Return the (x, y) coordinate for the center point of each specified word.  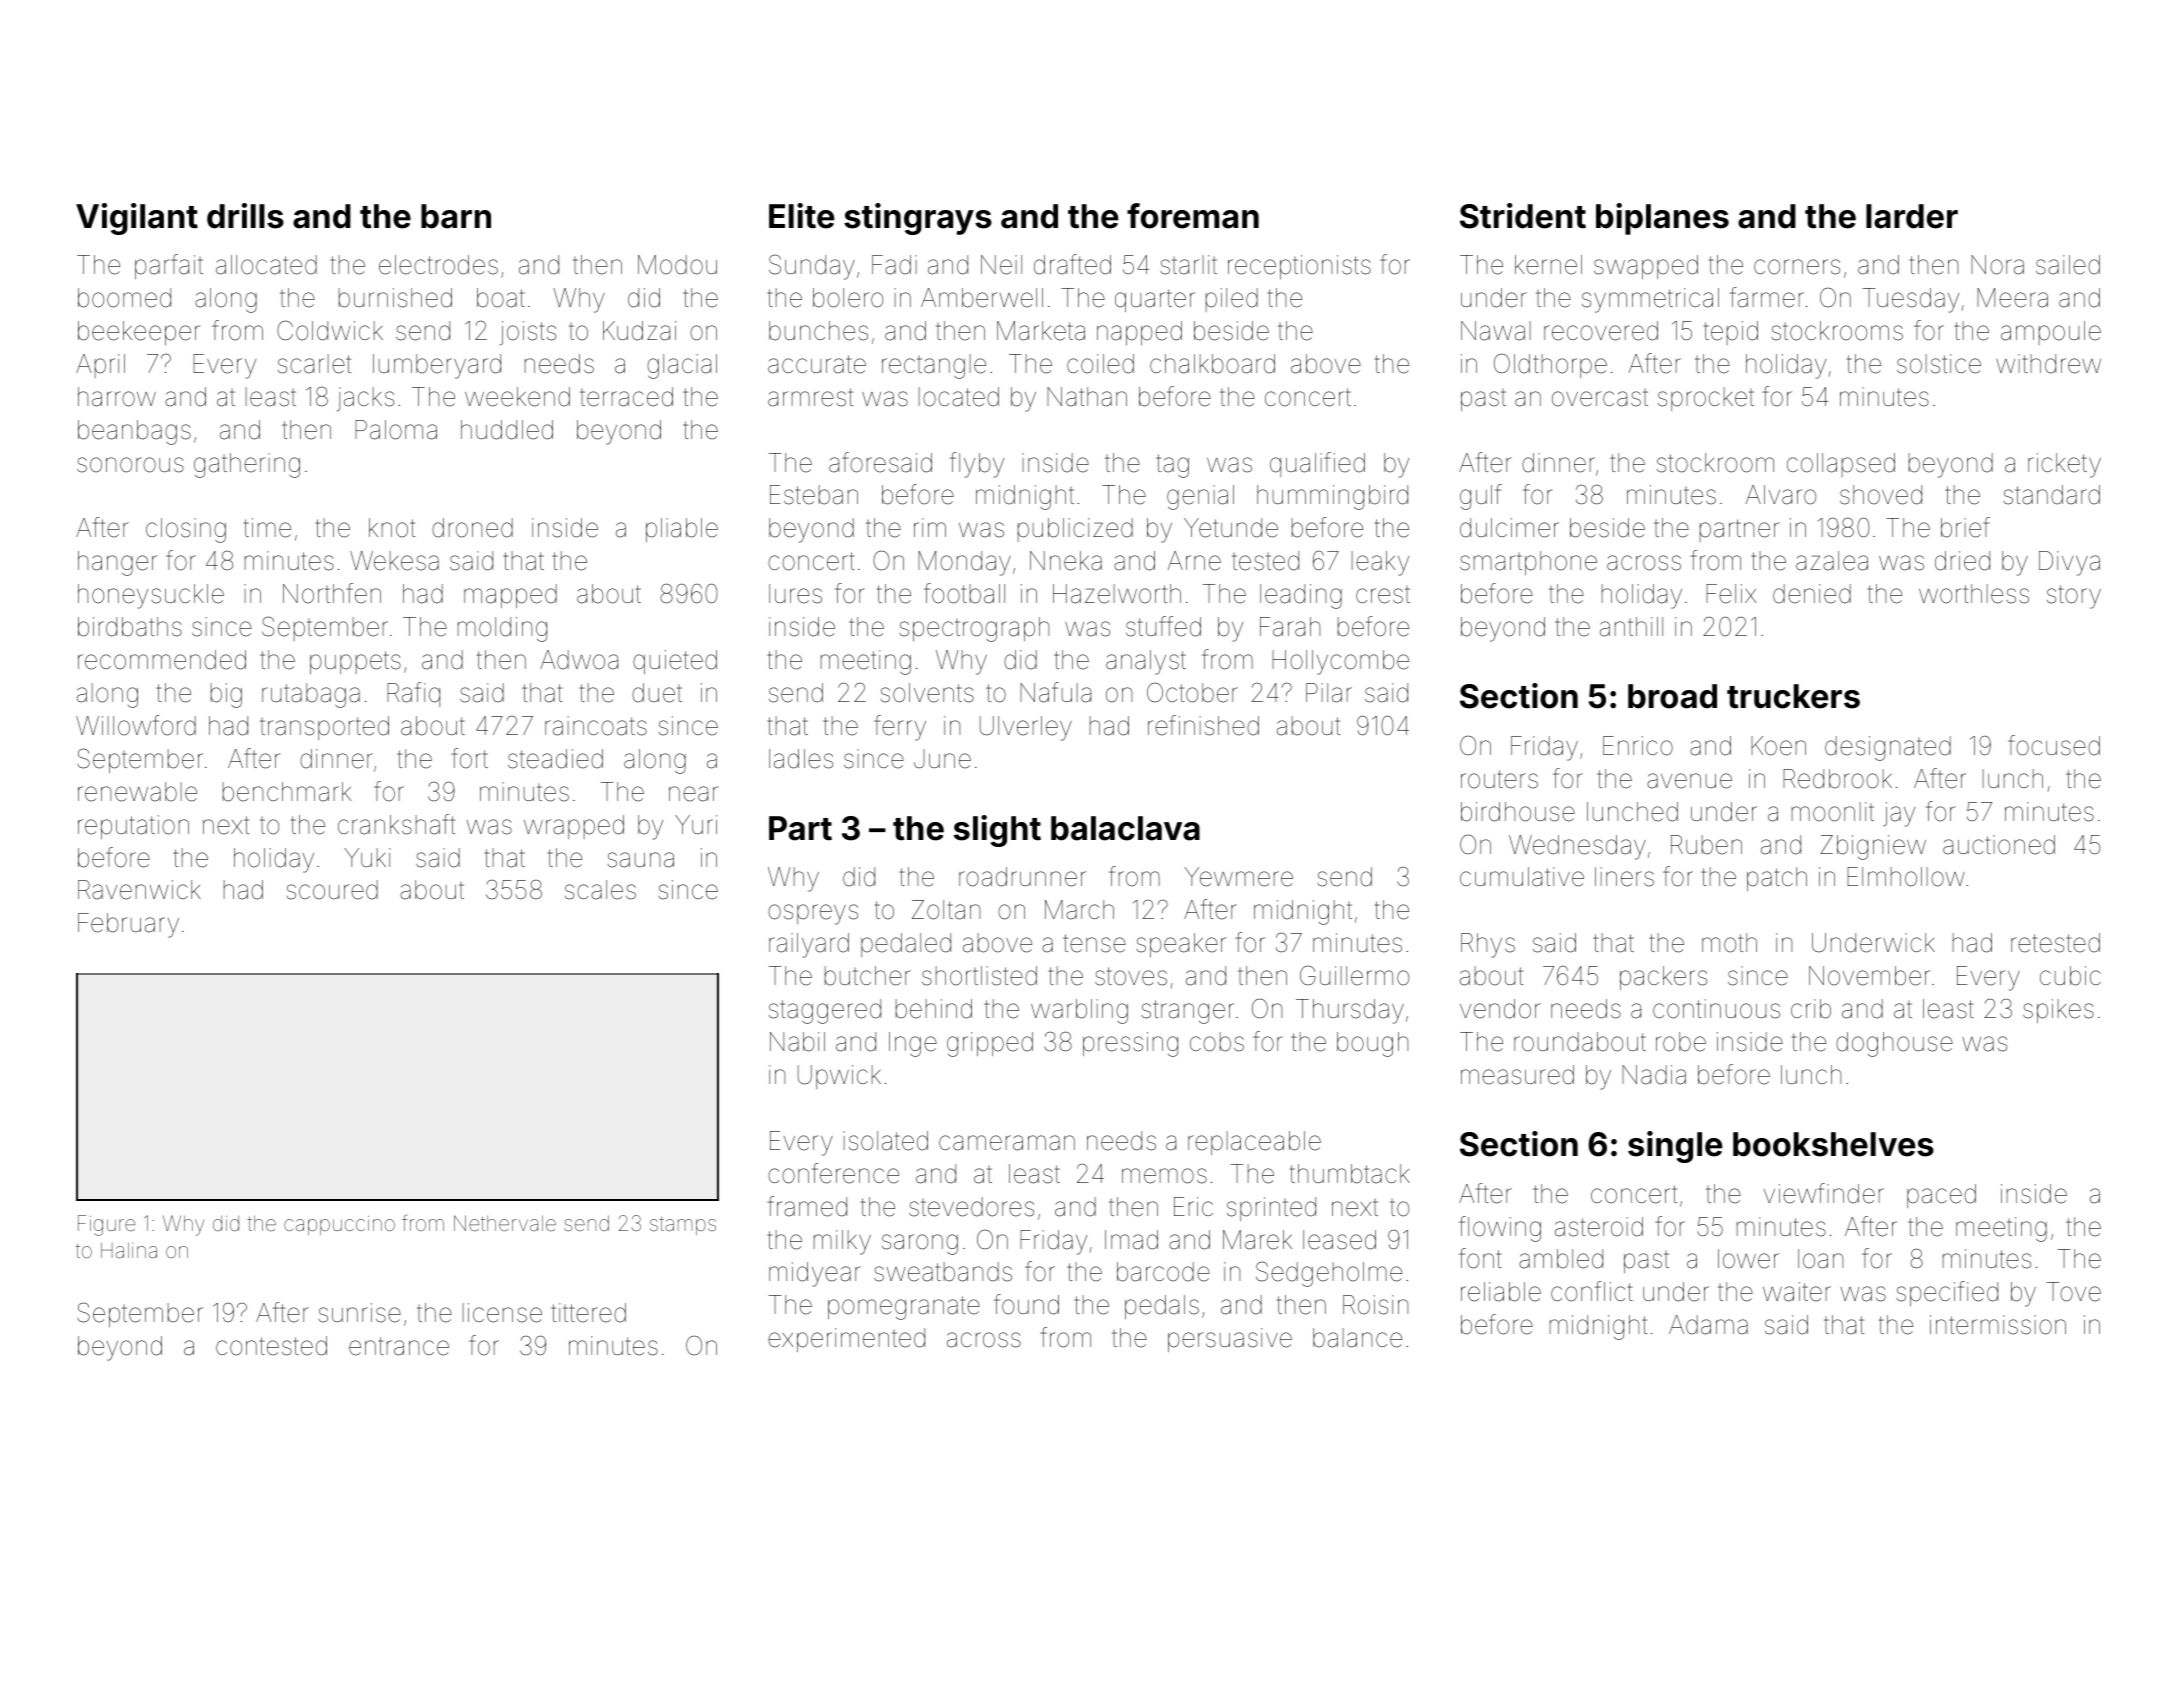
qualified (1317, 464)
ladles (801, 759)
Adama (1708, 1325)
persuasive (1230, 1340)
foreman (1193, 216)
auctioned (1999, 845)
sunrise (359, 1313)
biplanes (1662, 219)
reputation (133, 827)
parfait (169, 266)
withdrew (2048, 364)
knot (392, 528)
